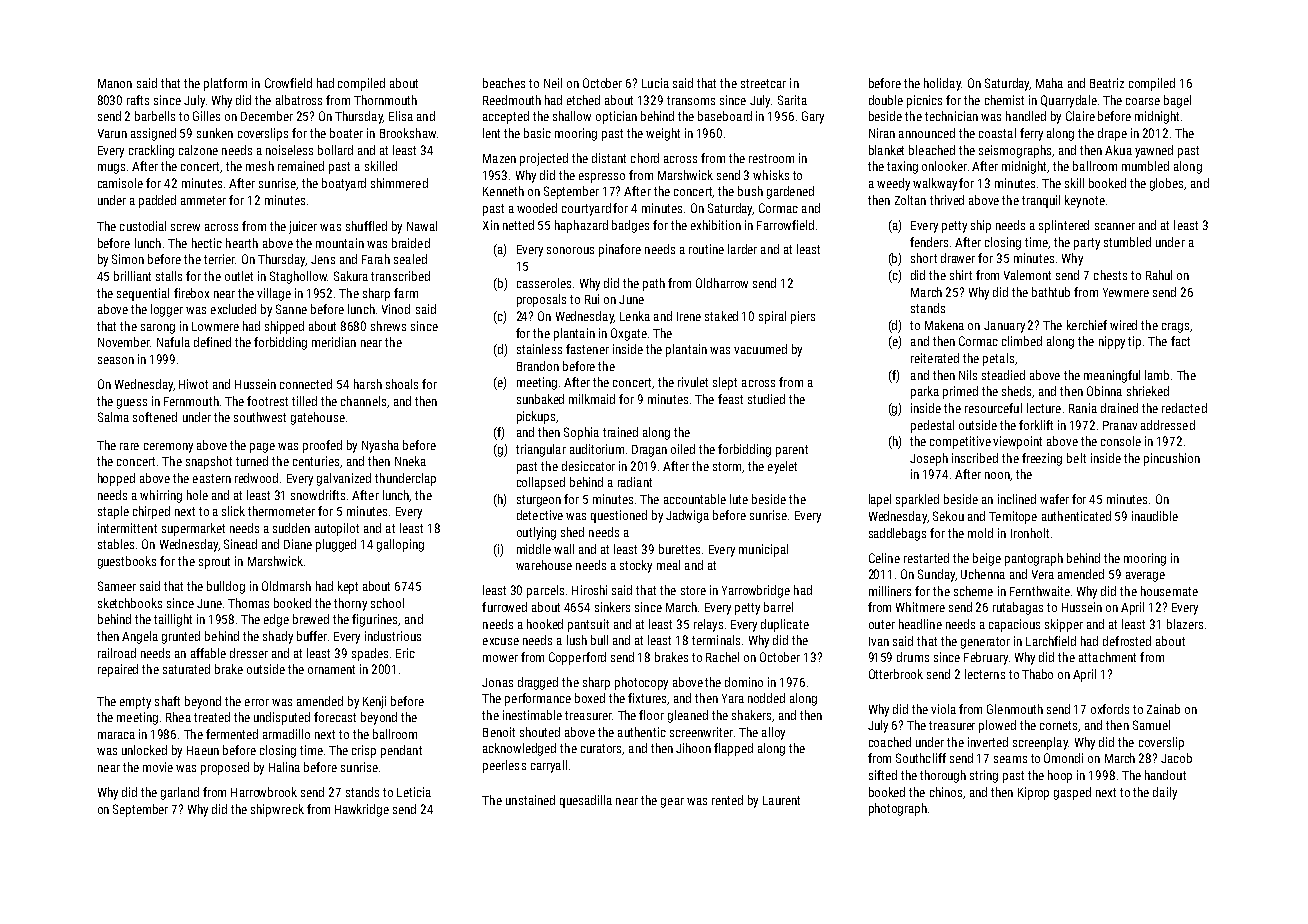  Describe the element at coordinates (771, 158) in the image. I see `restroom` at that location.
